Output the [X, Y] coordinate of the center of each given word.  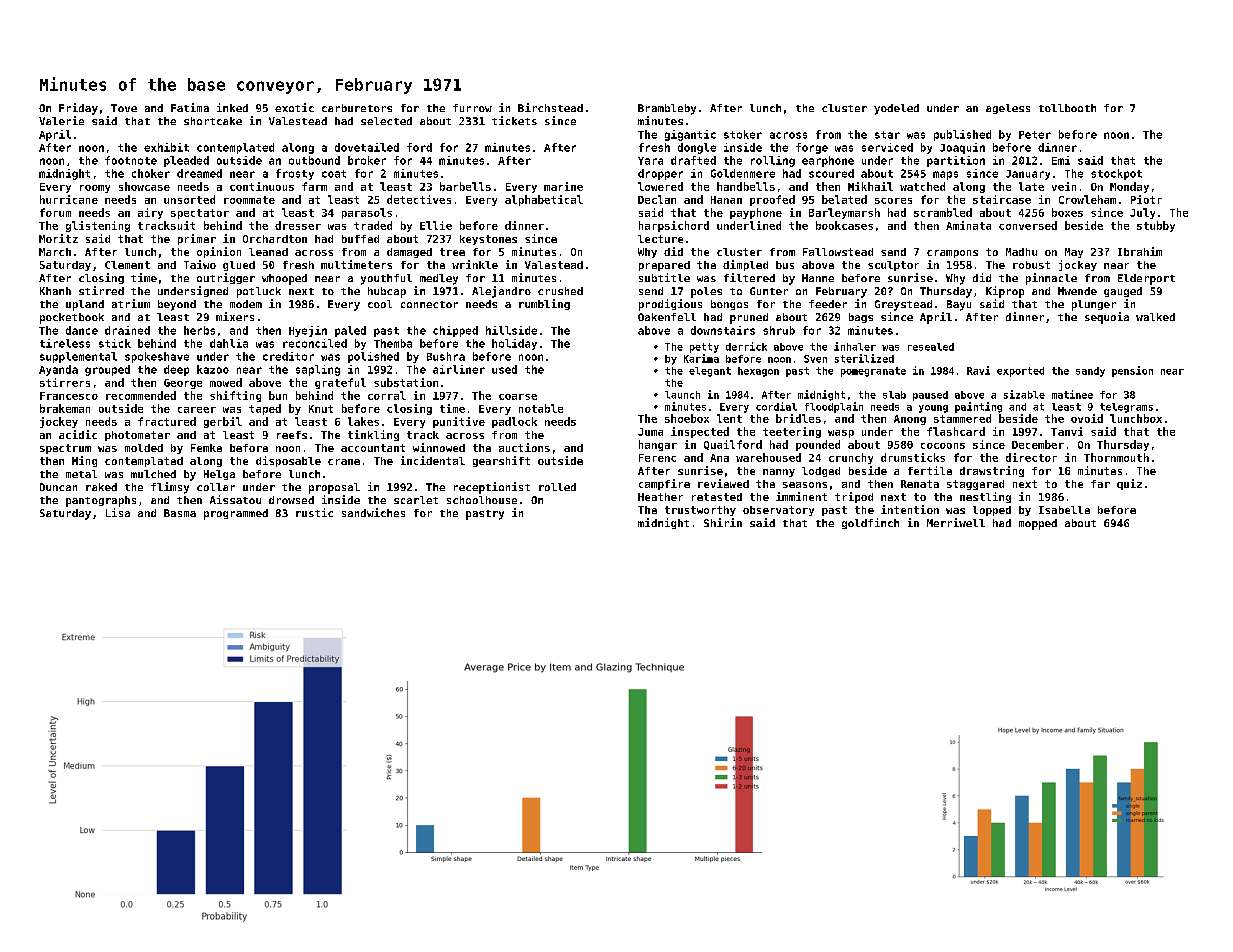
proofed [772, 200]
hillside [511, 330]
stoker [743, 134]
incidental [433, 460]
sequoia [1107, 318]
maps [945, 175]
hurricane [69, 199]
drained [127, 330]
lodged [821, 472]
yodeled [896, 109]
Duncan [58, 487]
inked [232, 107]
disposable [288, 461]
